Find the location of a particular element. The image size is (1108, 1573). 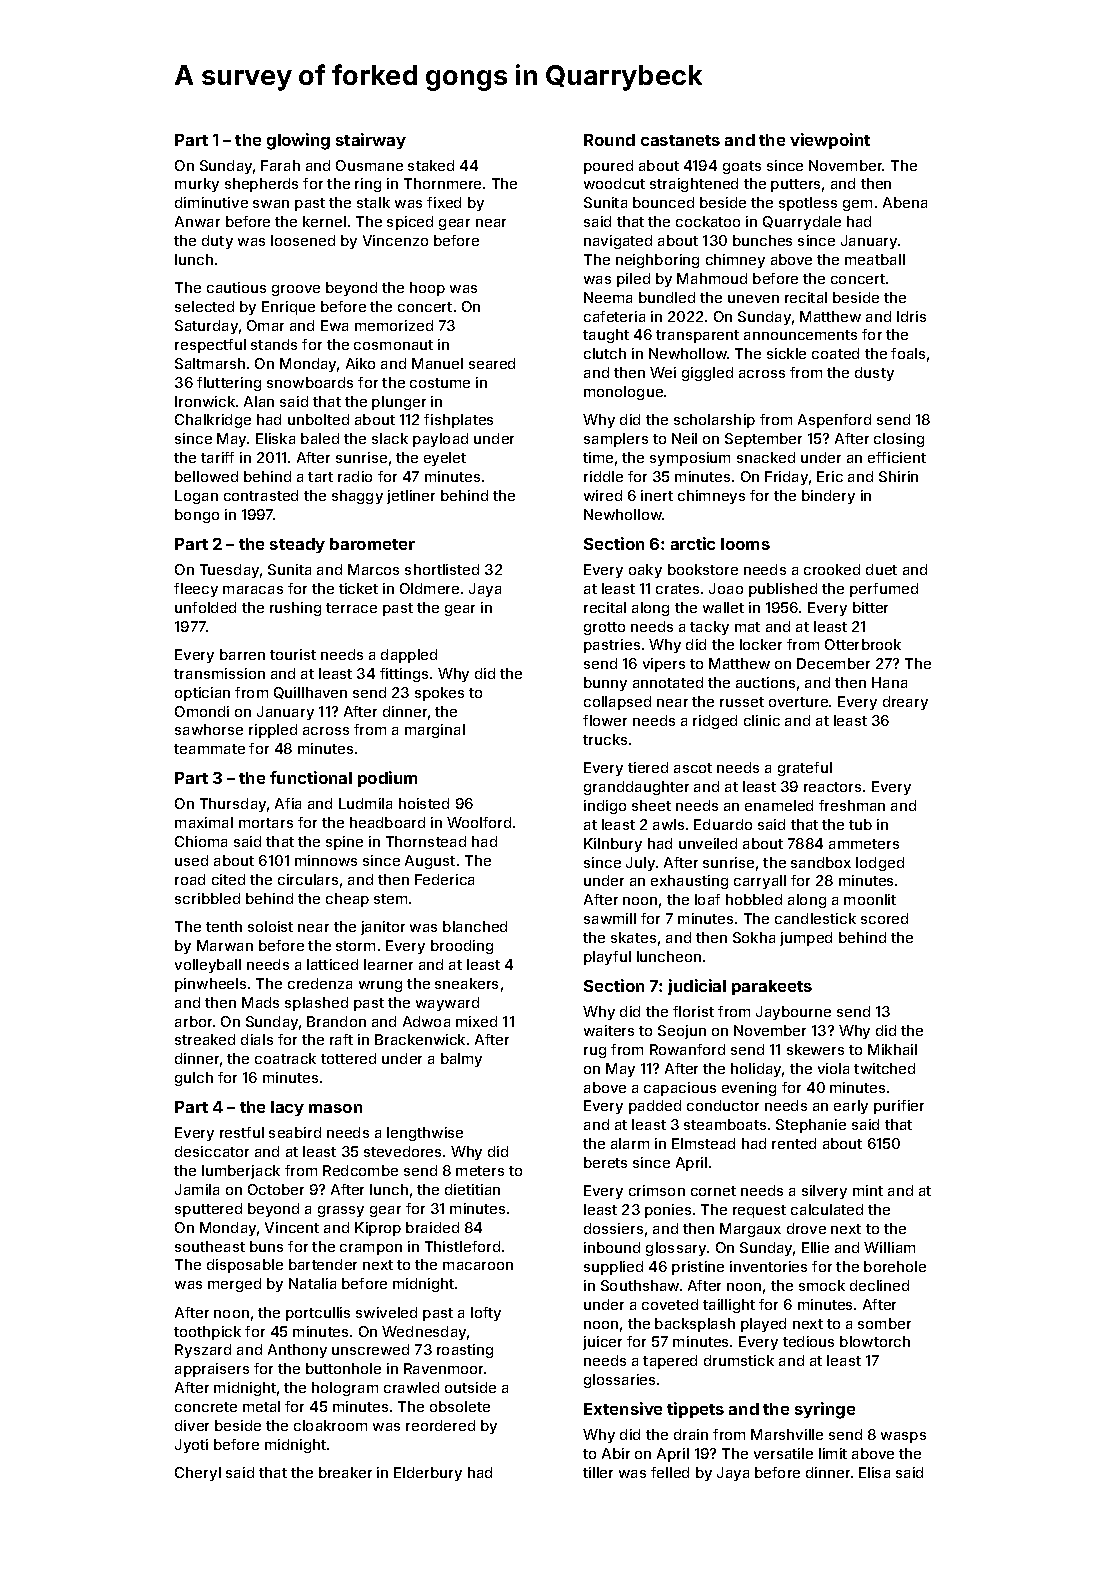

fixed is located at coordinates (444, 202).
